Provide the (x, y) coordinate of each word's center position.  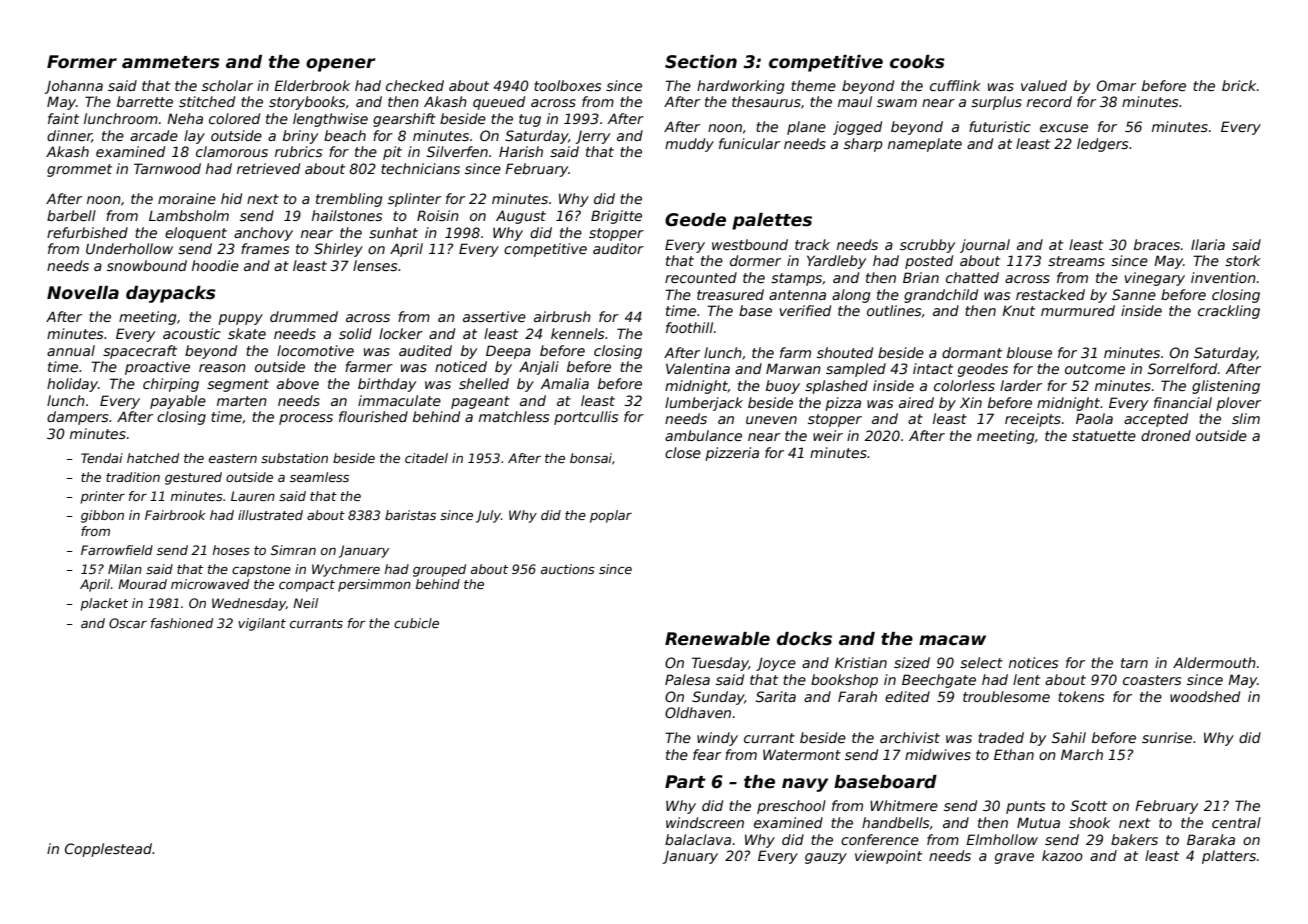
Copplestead (108, 850)
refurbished (87, 232)
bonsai (591, 458)
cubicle (416, 623)
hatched (153, 458)
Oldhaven (698, 712)
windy (717, 739)
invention (1223, 277)
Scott (1089, 805)
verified (805, 310)
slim (1246, 418)
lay (194, 137)
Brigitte (616, 217)
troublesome (1006, 696)
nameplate (925, 145)
